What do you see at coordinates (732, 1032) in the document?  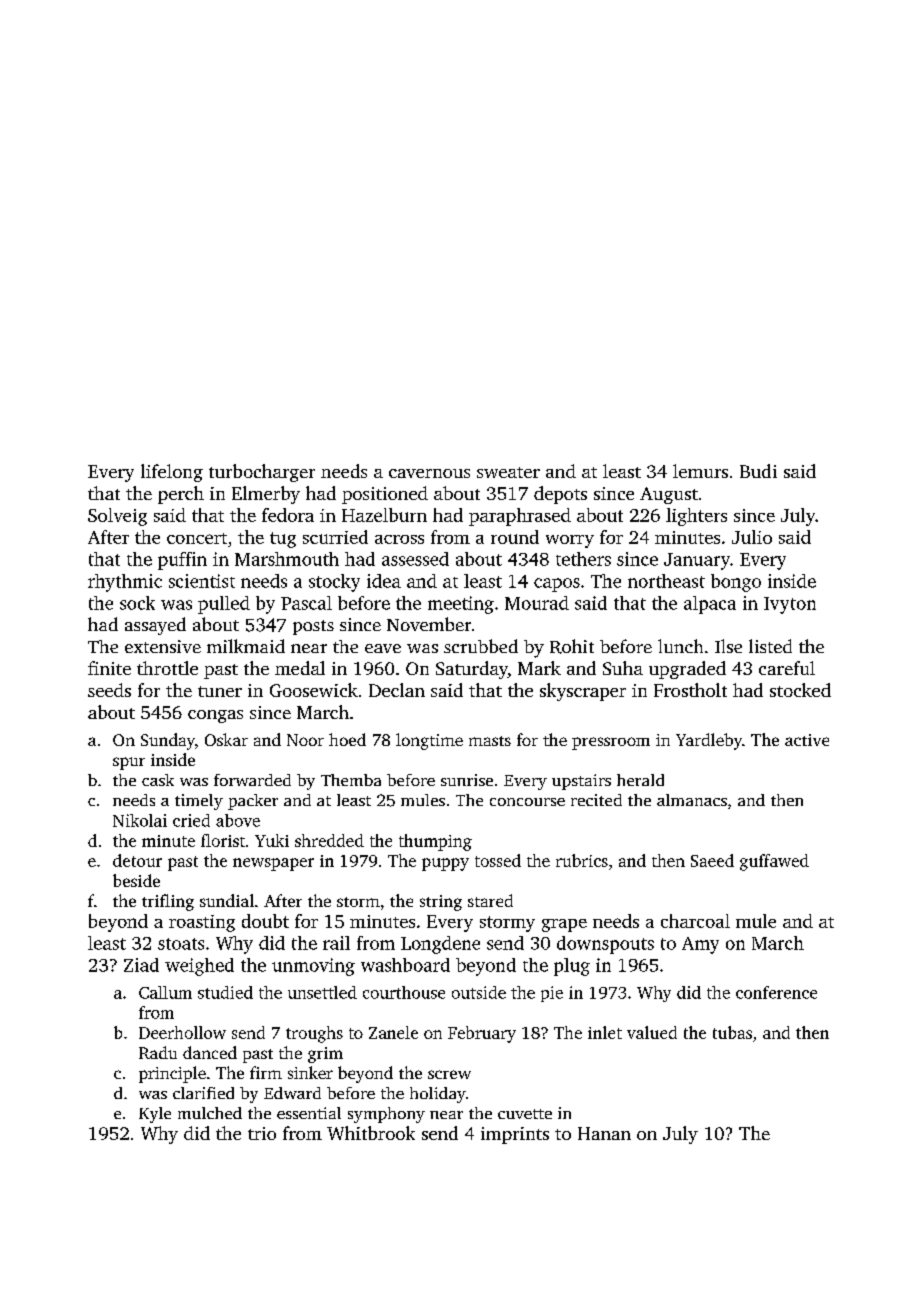 I see `tubas` at bounding box center [732, 1032].
